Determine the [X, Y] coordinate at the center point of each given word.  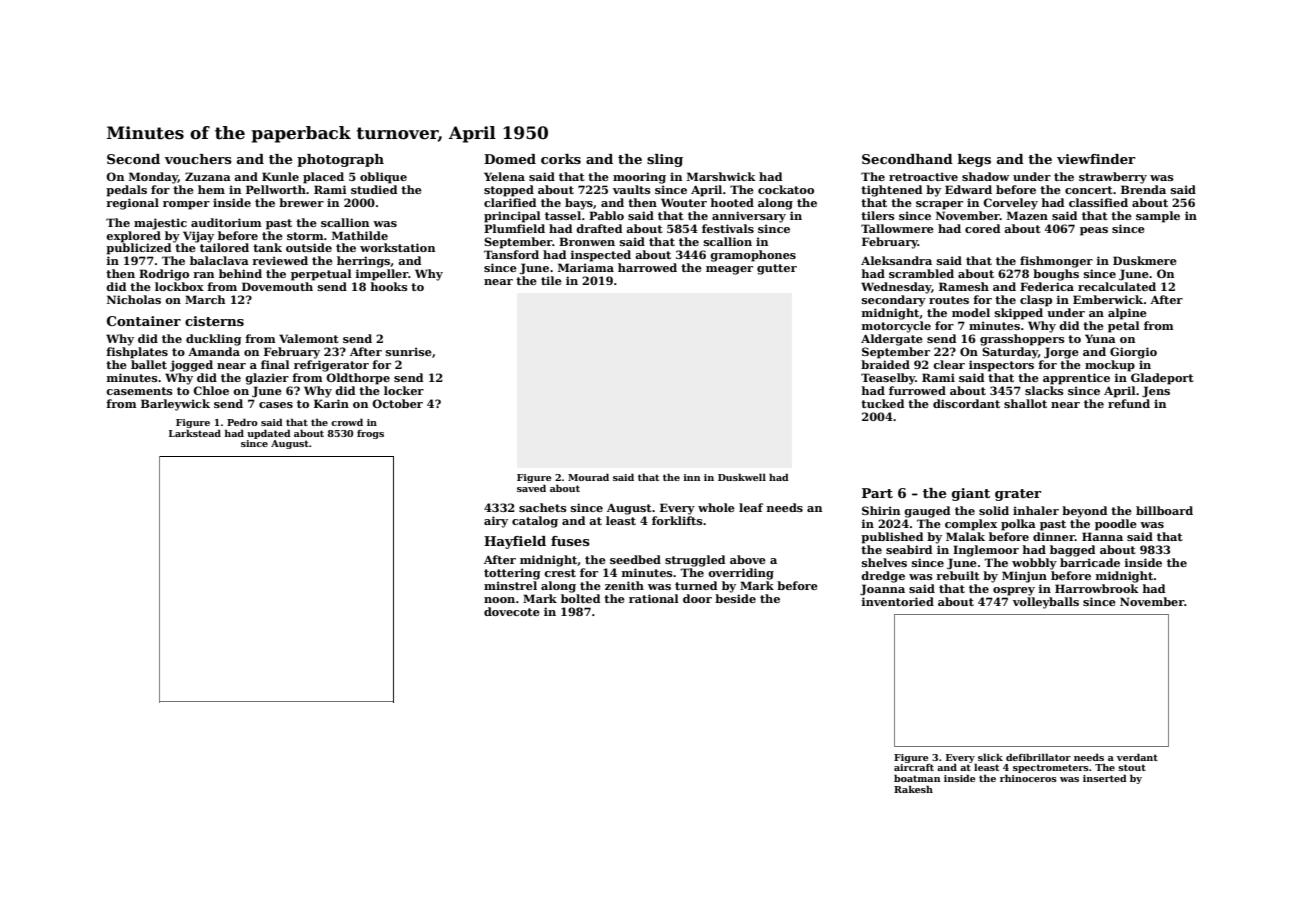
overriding [741, 574]
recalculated [1117, 286]
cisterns [214, 321]
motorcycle [896, 327]
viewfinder [1096, 159]
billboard [1164, 510]
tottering [512, 574]
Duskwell [742, 477]
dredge [883, 577]
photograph [340, 160]
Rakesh [913, 789]
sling [665, 160]
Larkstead [195, 433]
